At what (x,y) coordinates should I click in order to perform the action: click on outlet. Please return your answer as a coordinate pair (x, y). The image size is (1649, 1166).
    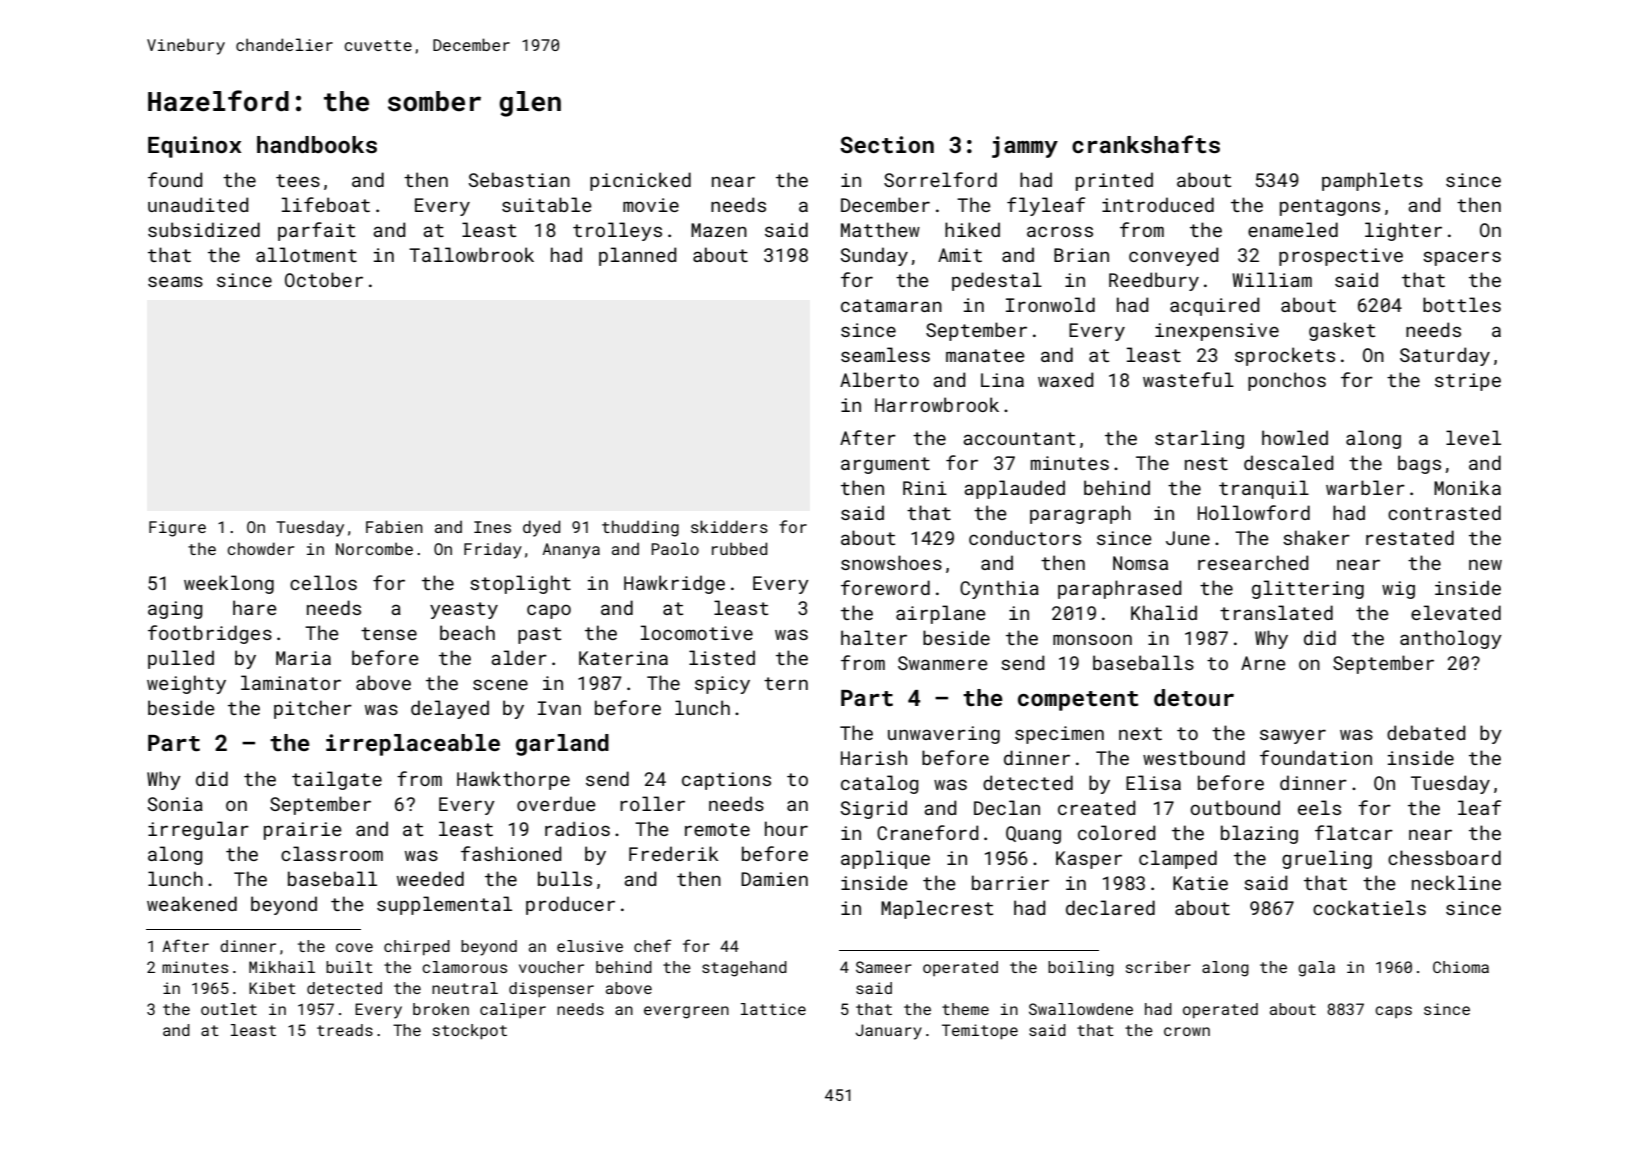
    Looking at the image, I should click on (229, 1009).
